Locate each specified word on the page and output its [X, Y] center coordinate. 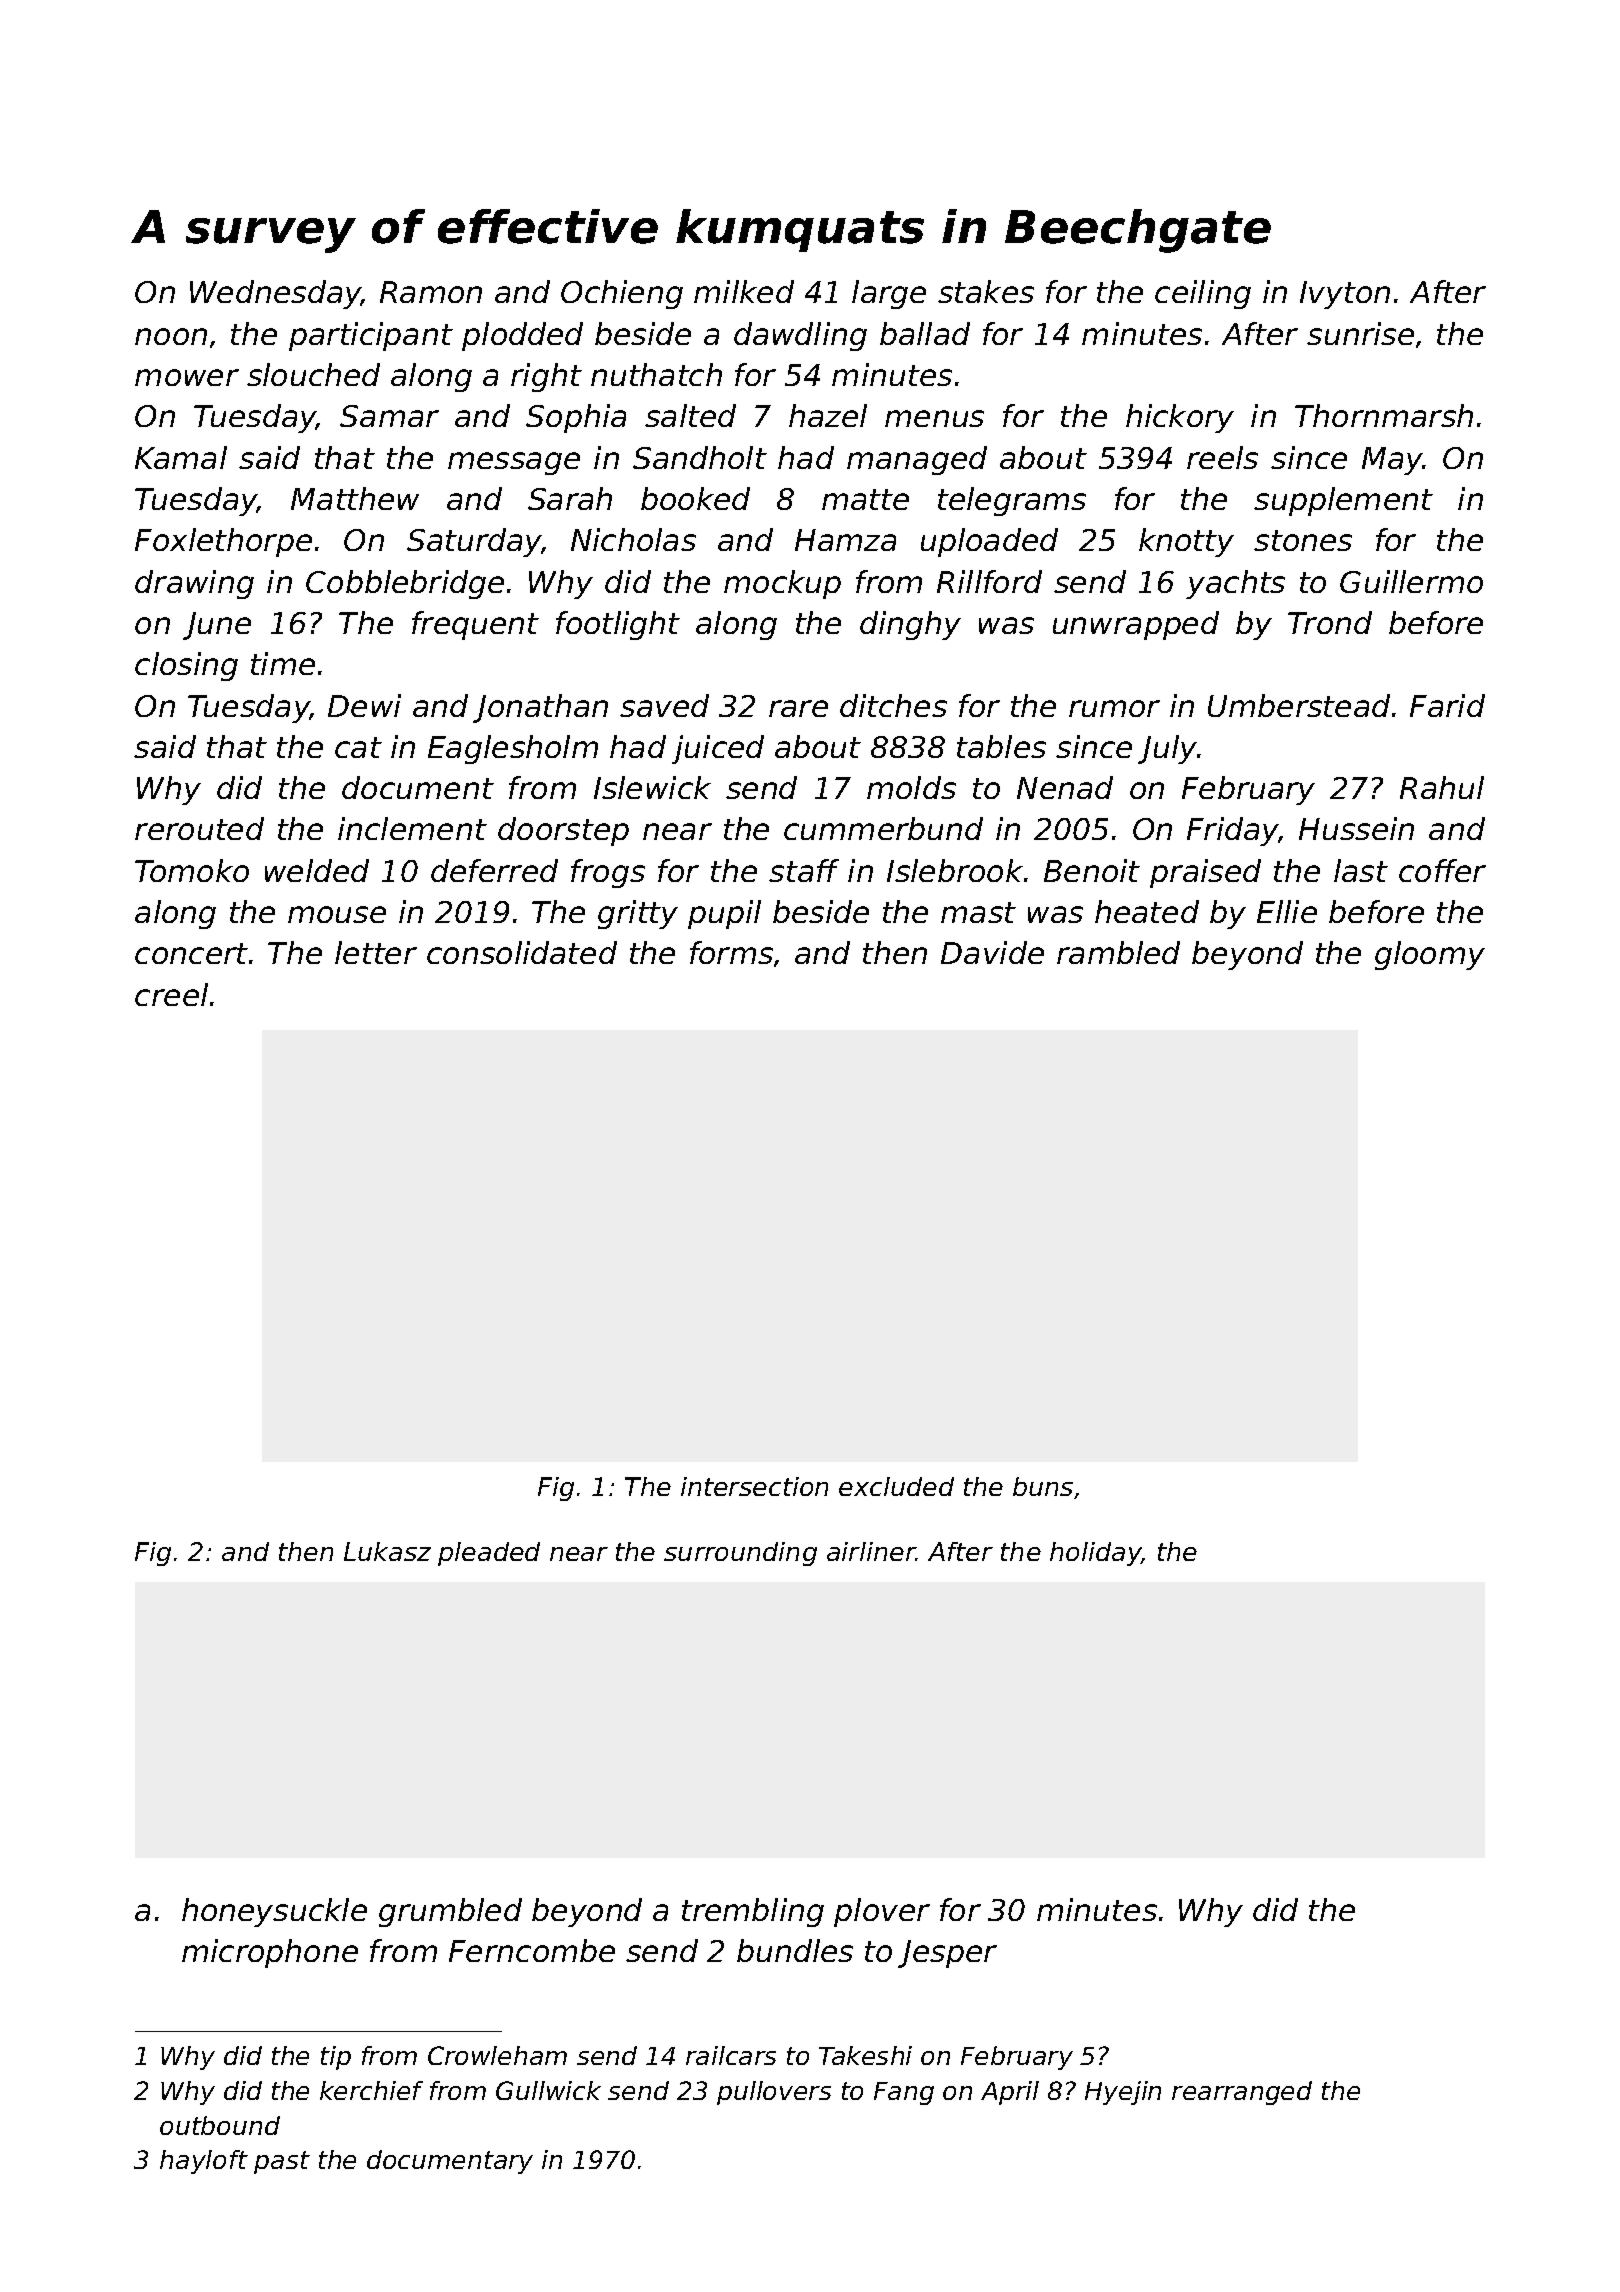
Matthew [355, 498]
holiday [1095, 1554]
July [1167, 749]
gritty [638, 914]
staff [804, 870]
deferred [494, 870]
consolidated [522, 952]
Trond [1330, 622]
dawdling [800, 336]
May [1392, 461]
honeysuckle [274, 1912]
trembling [753, 1912]
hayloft [204, 2162]
